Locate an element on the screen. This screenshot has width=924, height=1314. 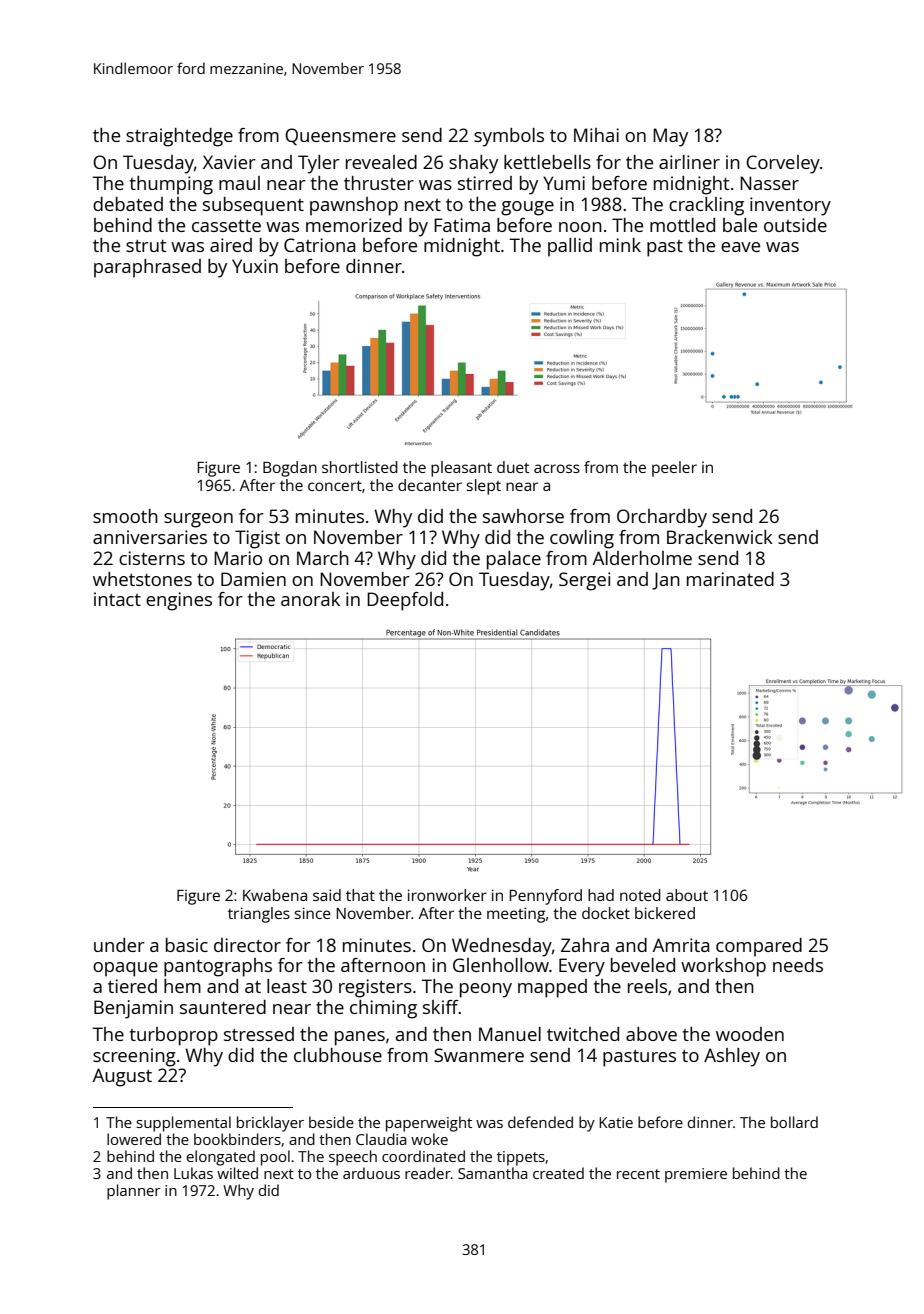
debated is located at coordinates (128, 204).
